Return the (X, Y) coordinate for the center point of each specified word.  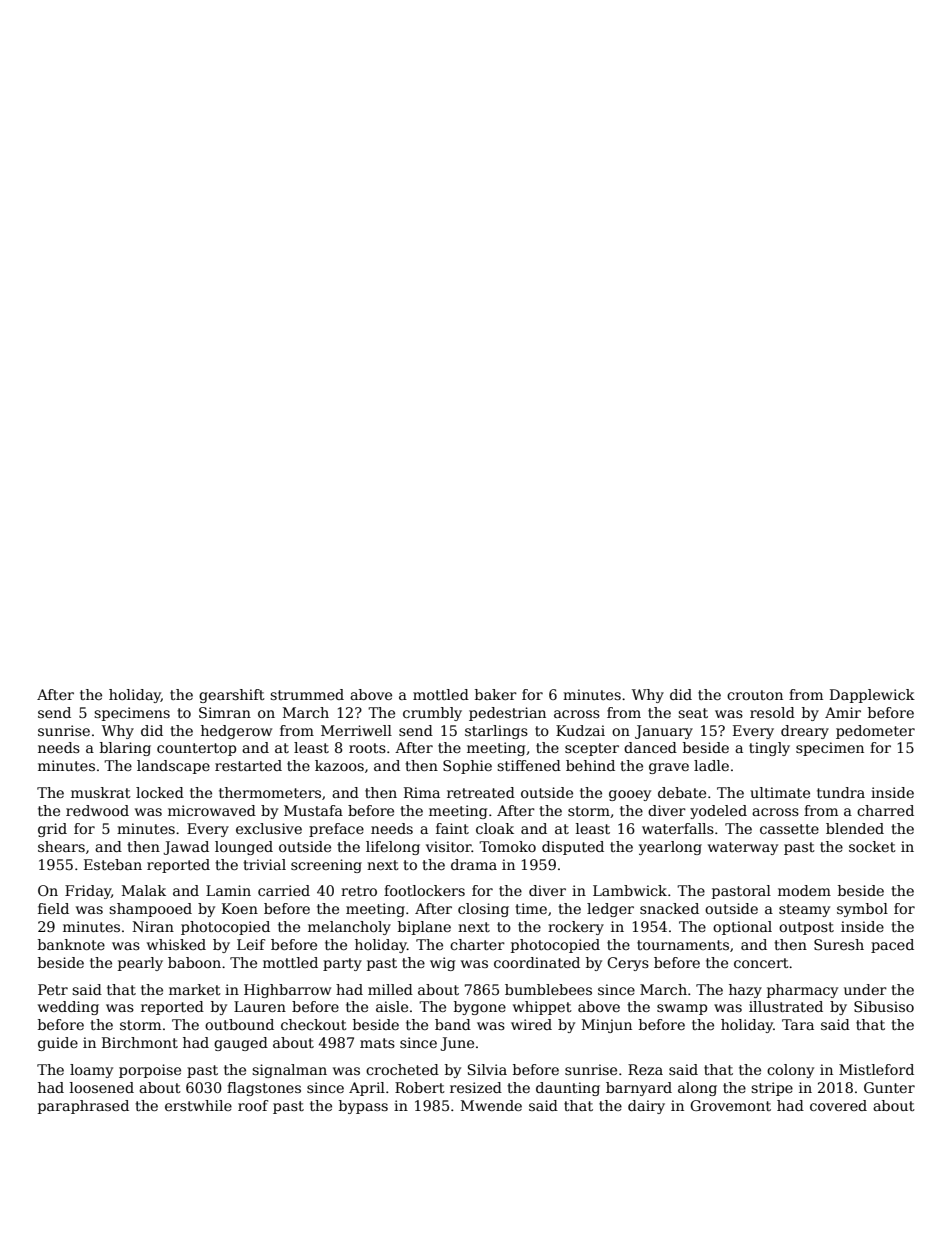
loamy (91, 1071)
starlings (496, 732)
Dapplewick (872, 696)
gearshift (232, 696)
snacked (669, 908)
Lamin (228, 890)
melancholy (349, 928)
